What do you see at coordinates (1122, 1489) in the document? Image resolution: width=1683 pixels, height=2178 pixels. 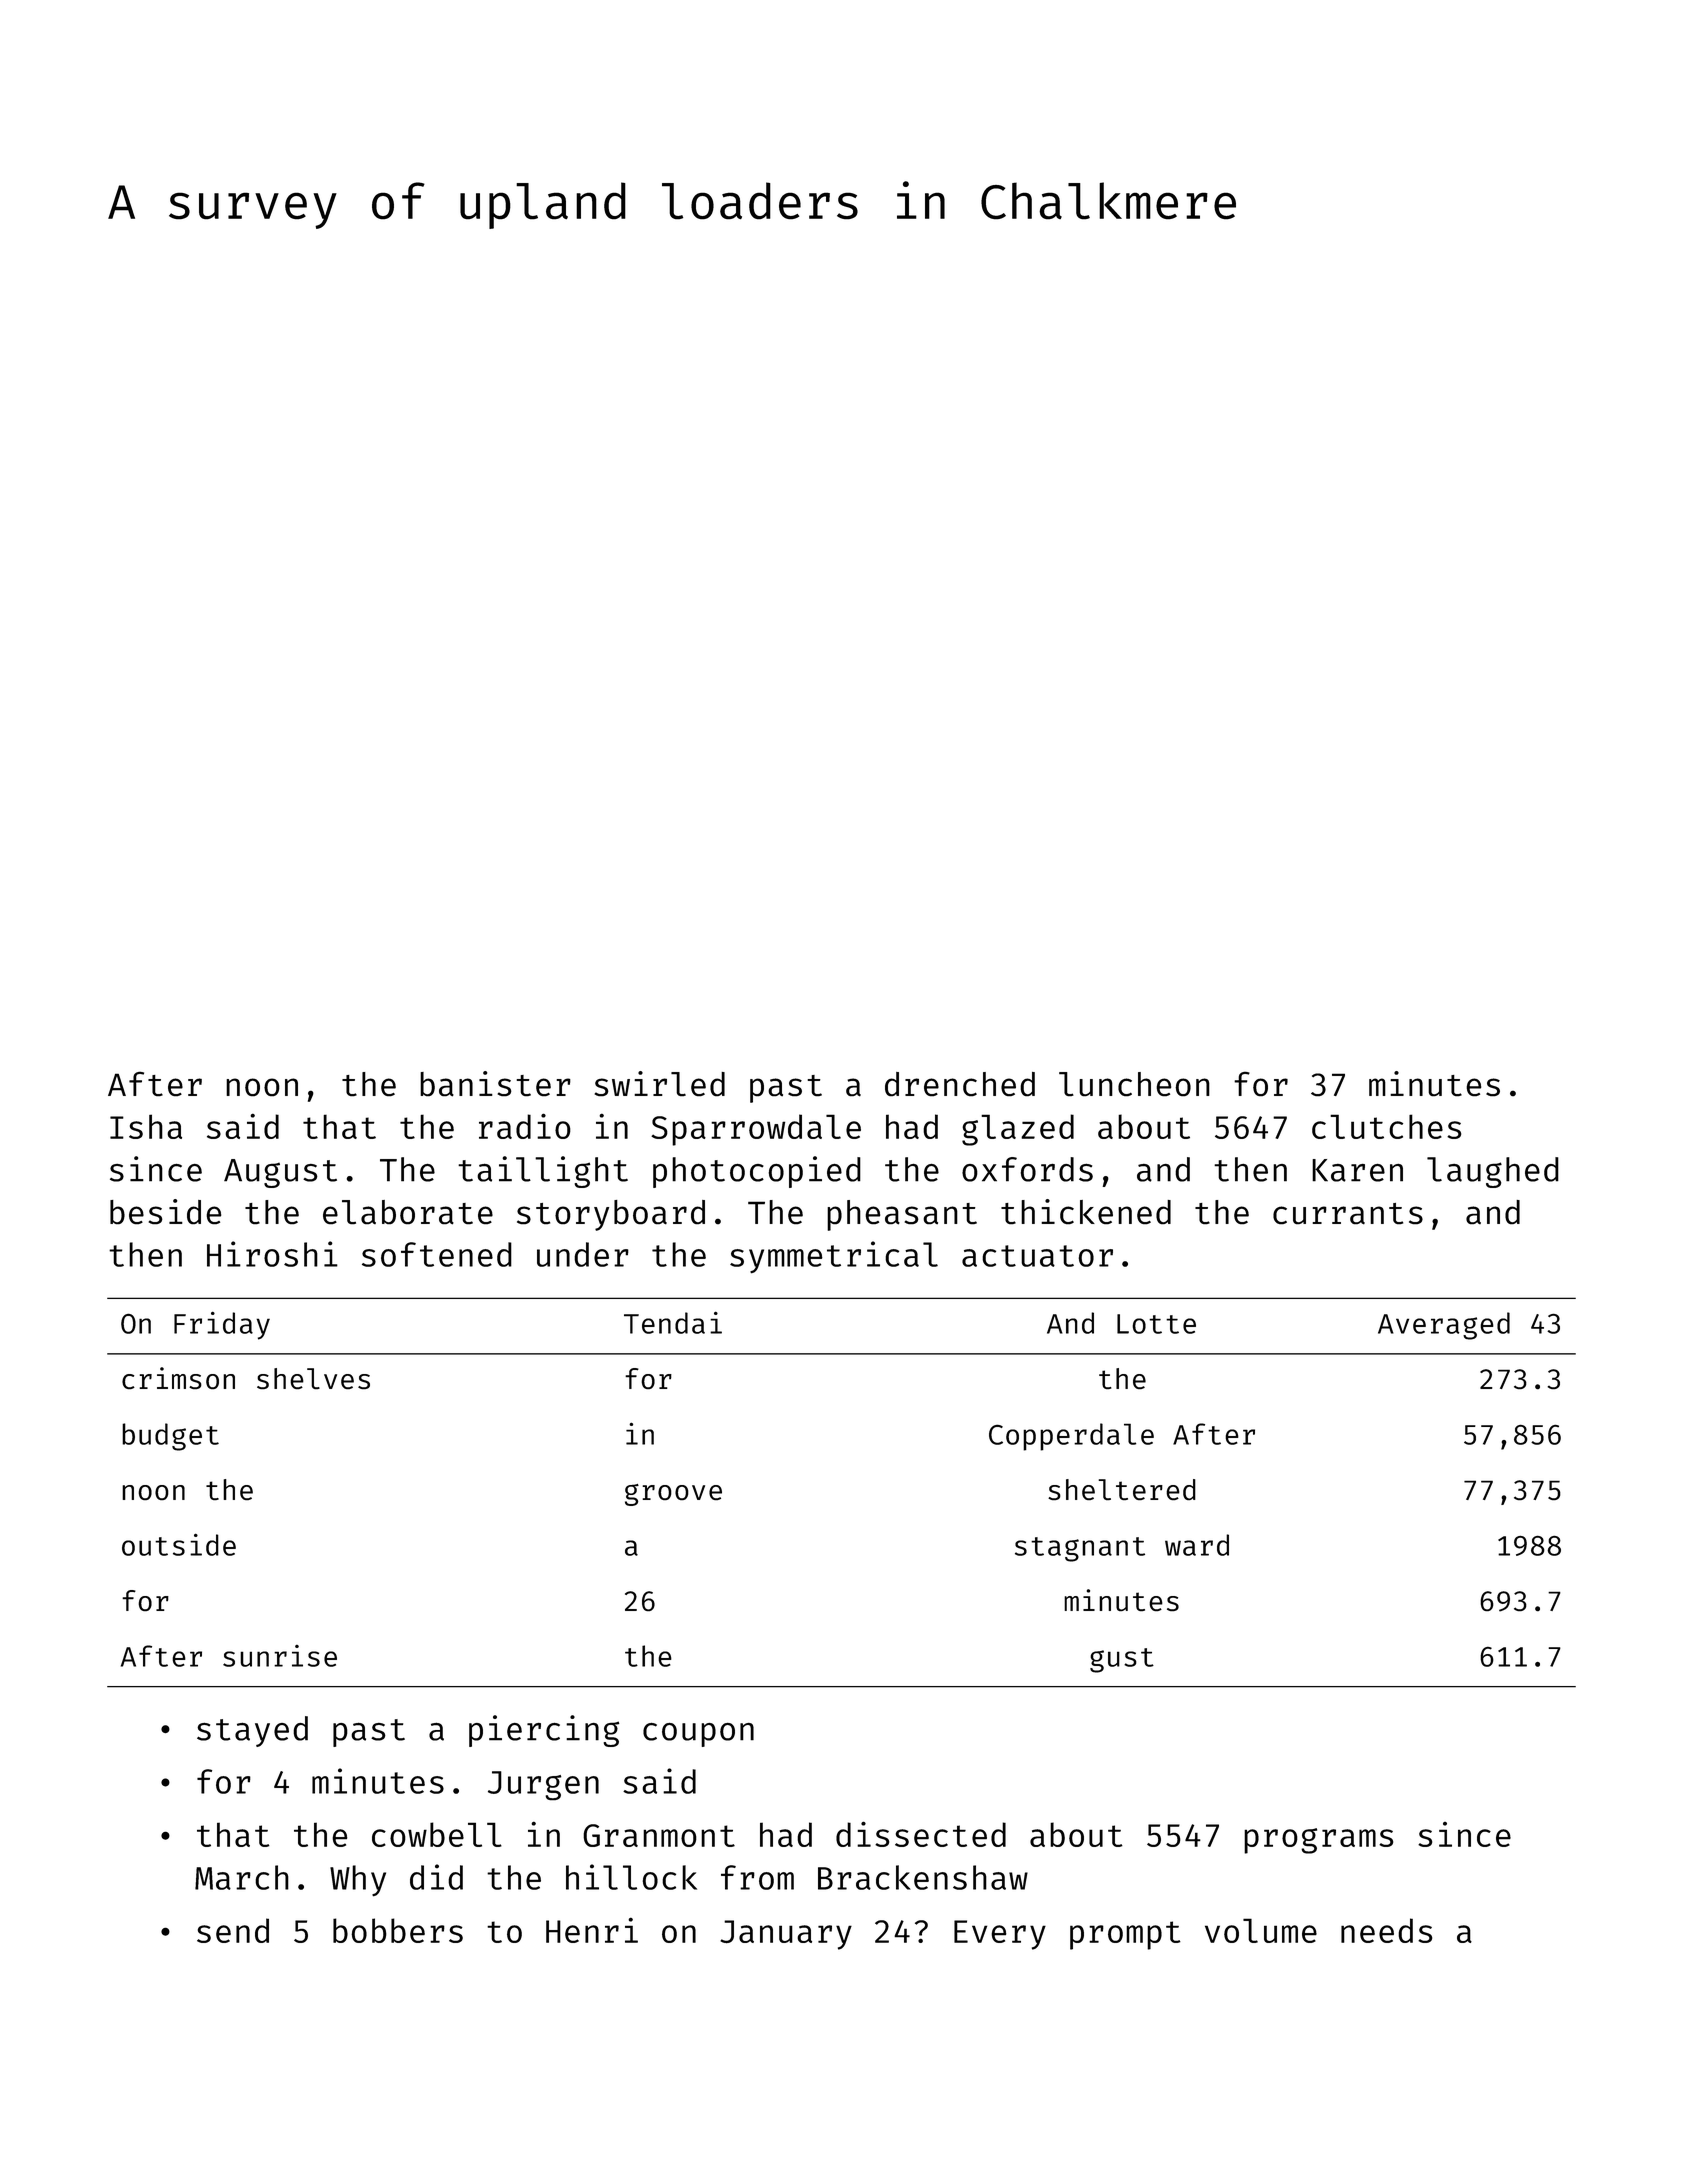 I see `sheltered` at bounding box center [1122, 1489].
